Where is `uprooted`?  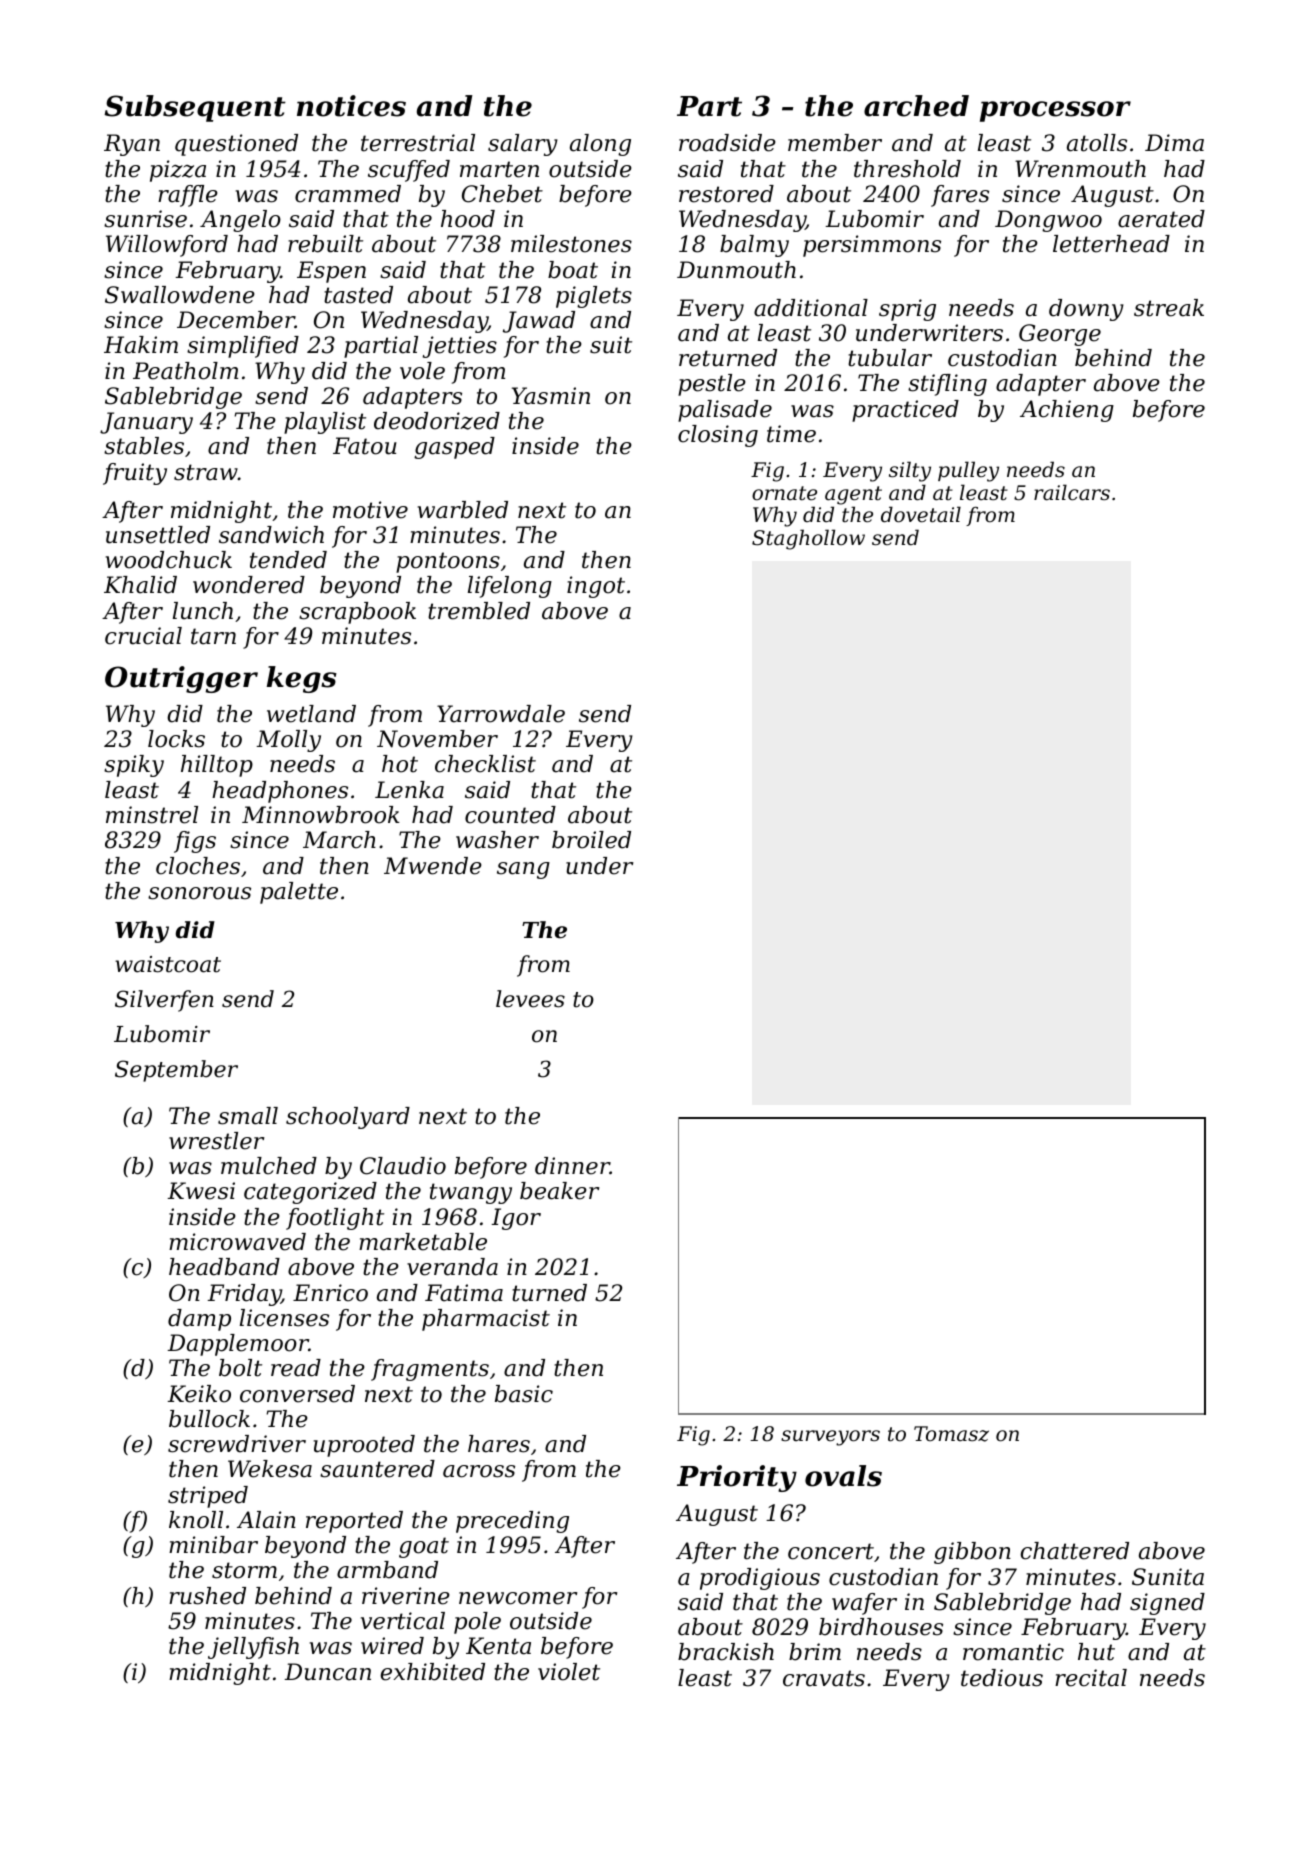
uprooted is located at coordinates (364, 1446).
